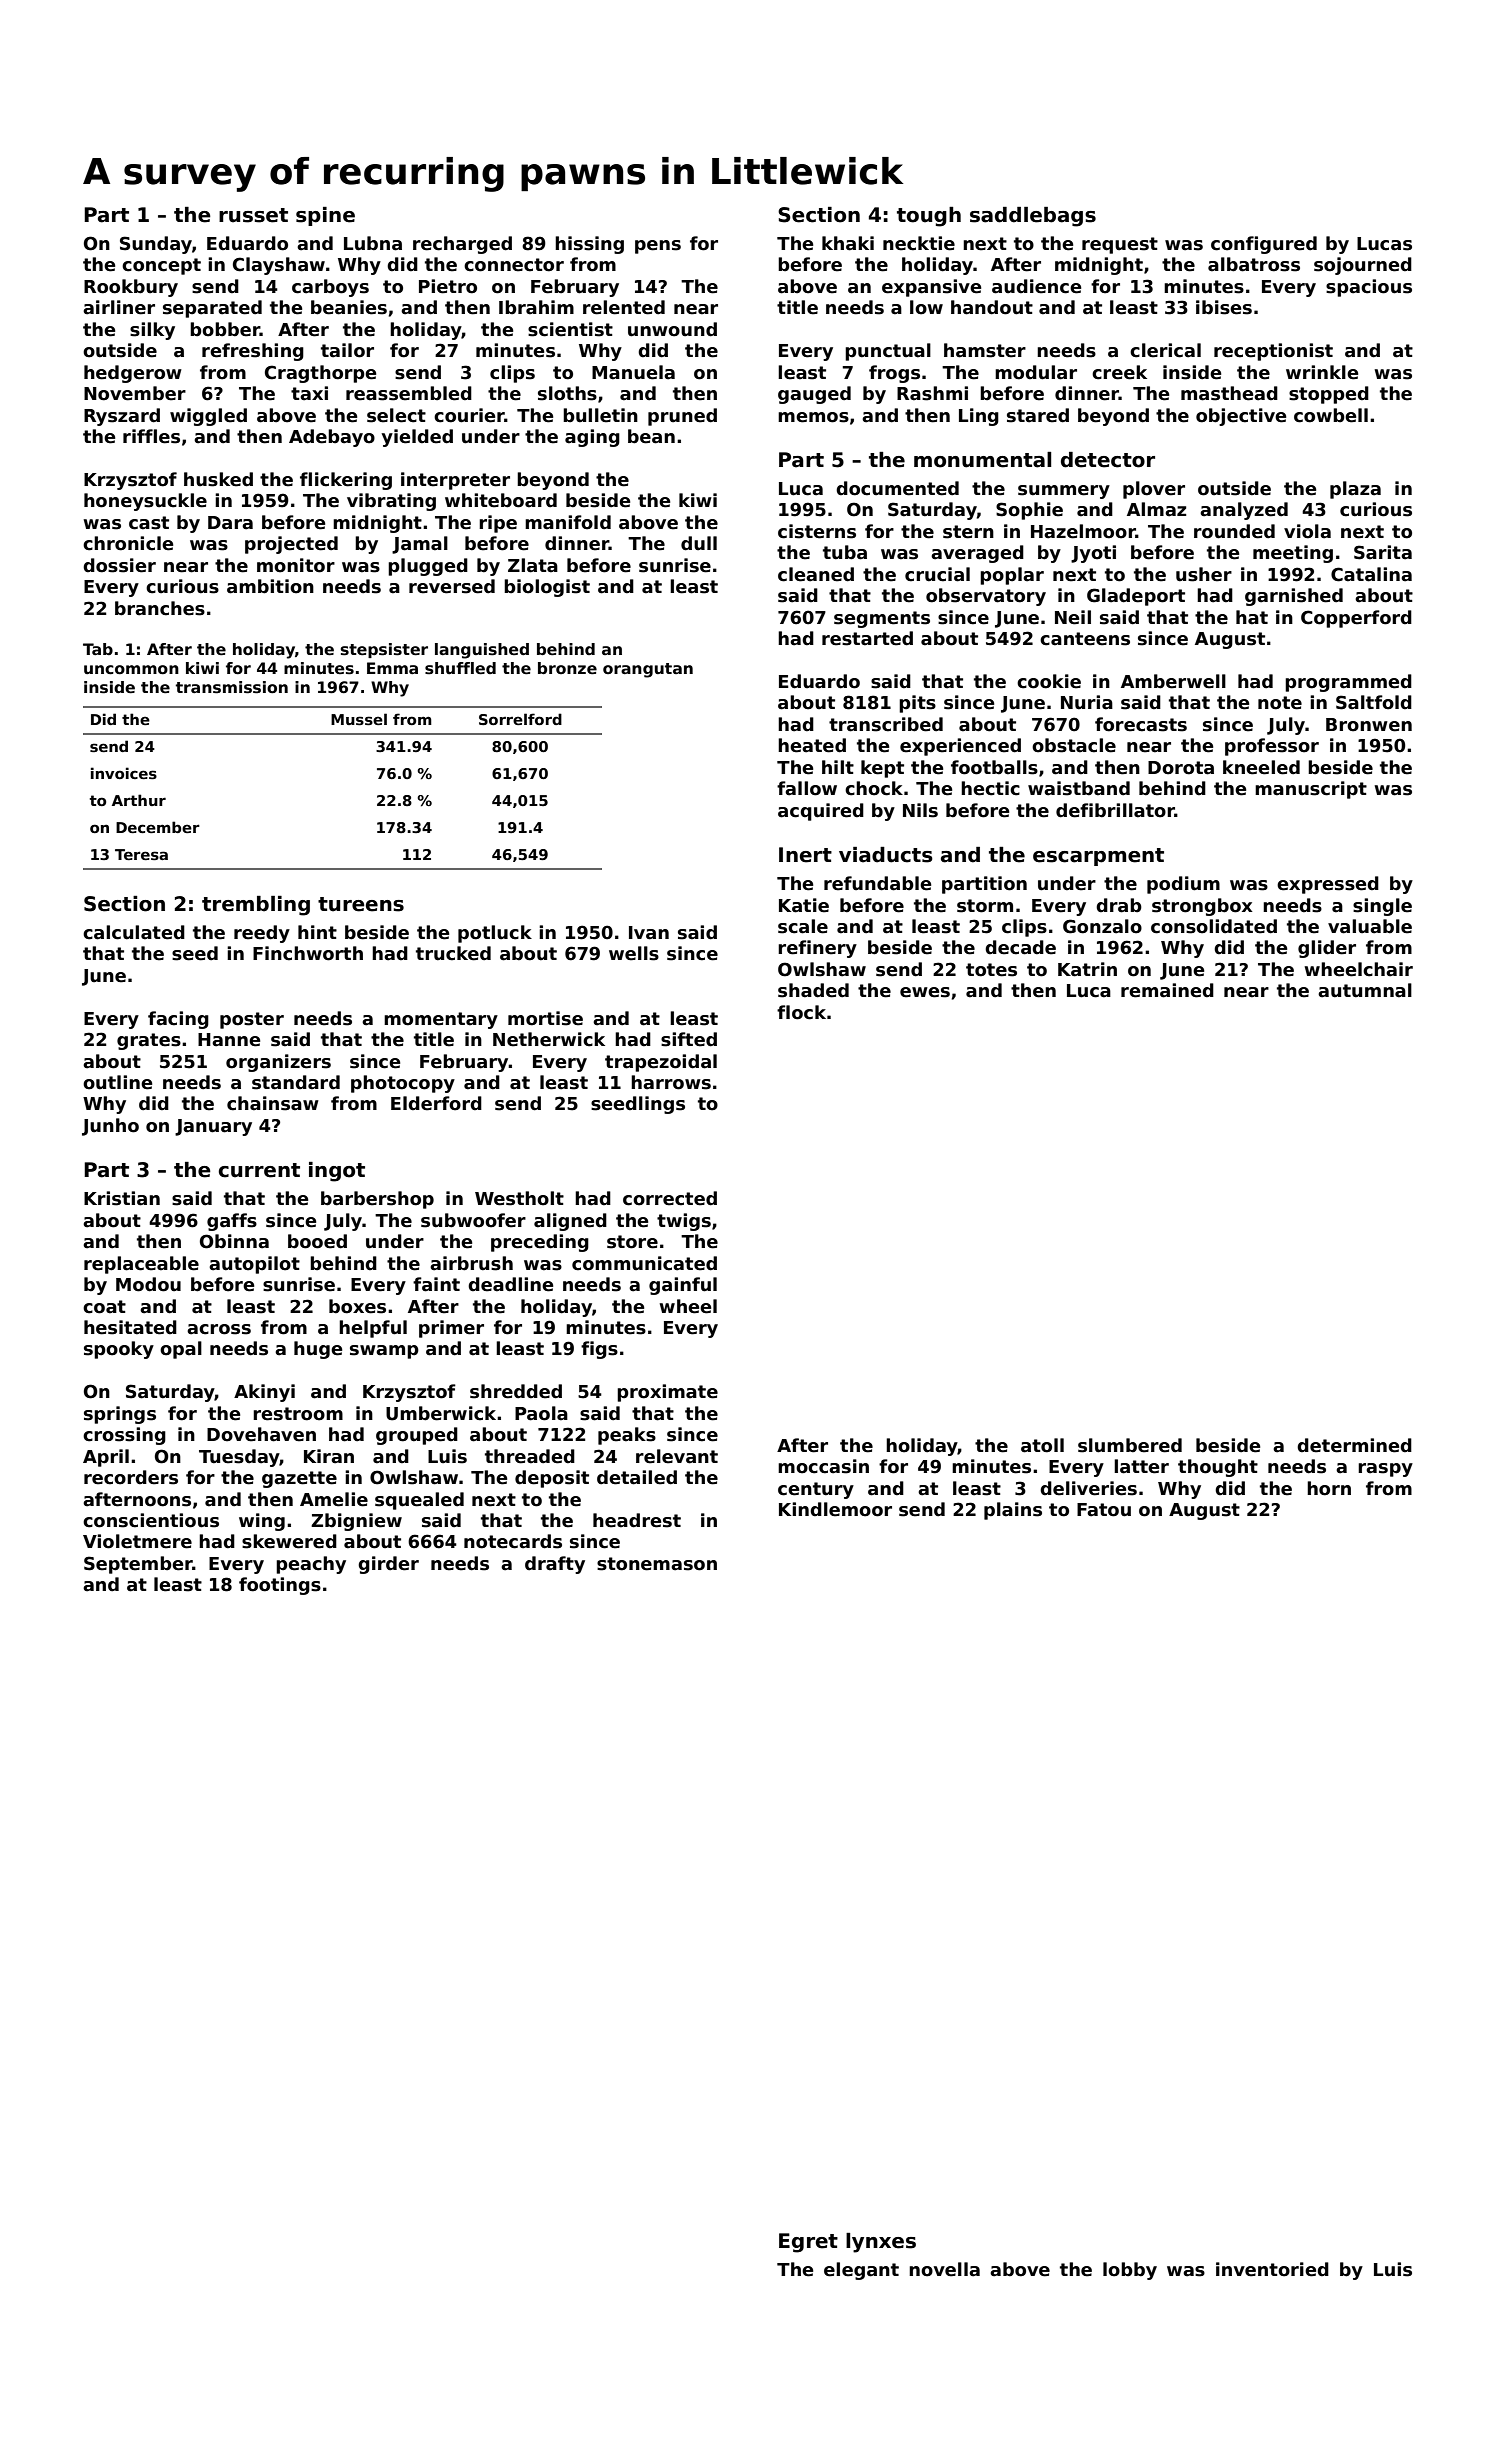 This document has height=2464, width=1496. I want to click on calculated, so click(134, 932).
